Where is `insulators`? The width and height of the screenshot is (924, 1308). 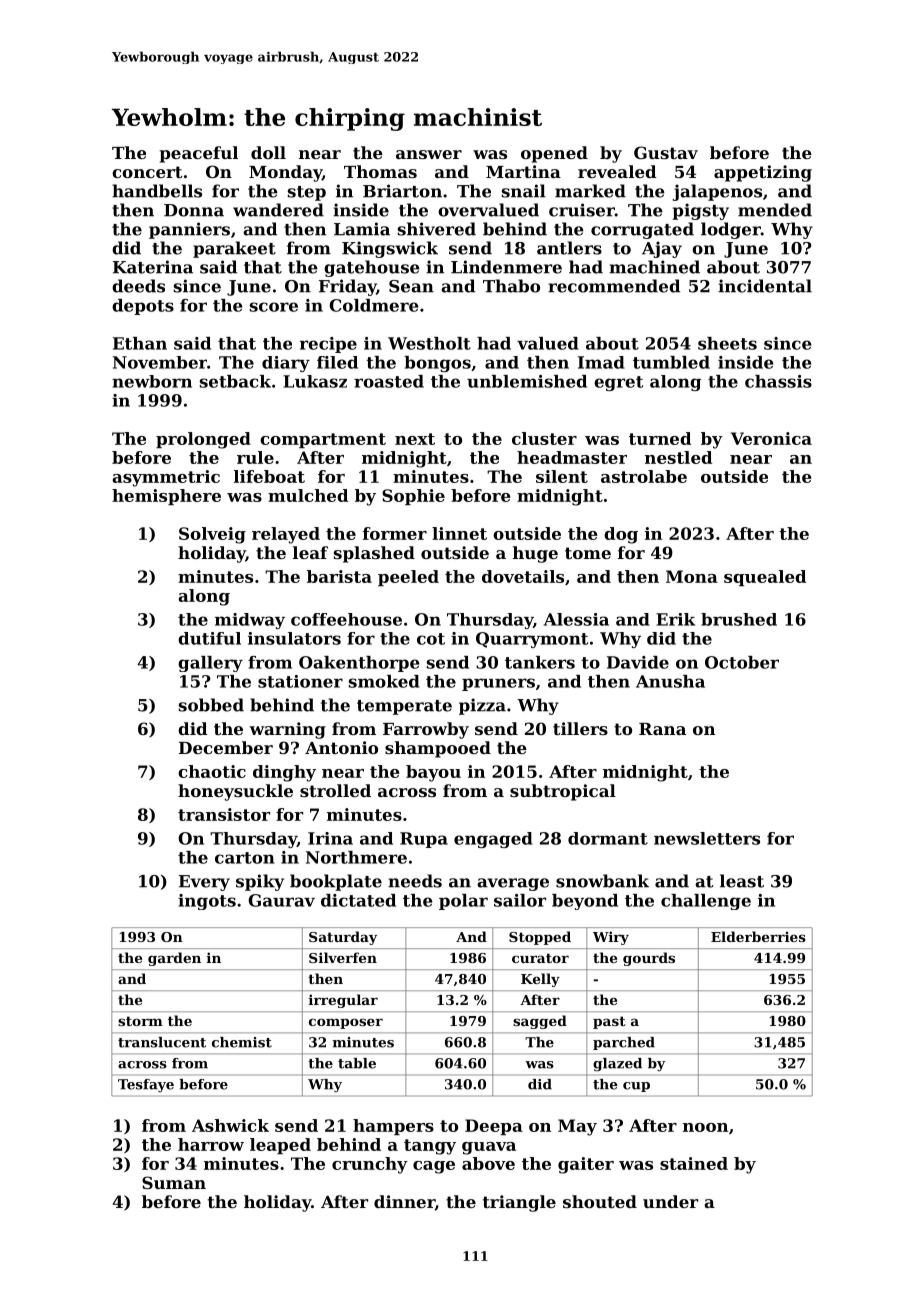
insulators is located at coordinates (294, 638).
